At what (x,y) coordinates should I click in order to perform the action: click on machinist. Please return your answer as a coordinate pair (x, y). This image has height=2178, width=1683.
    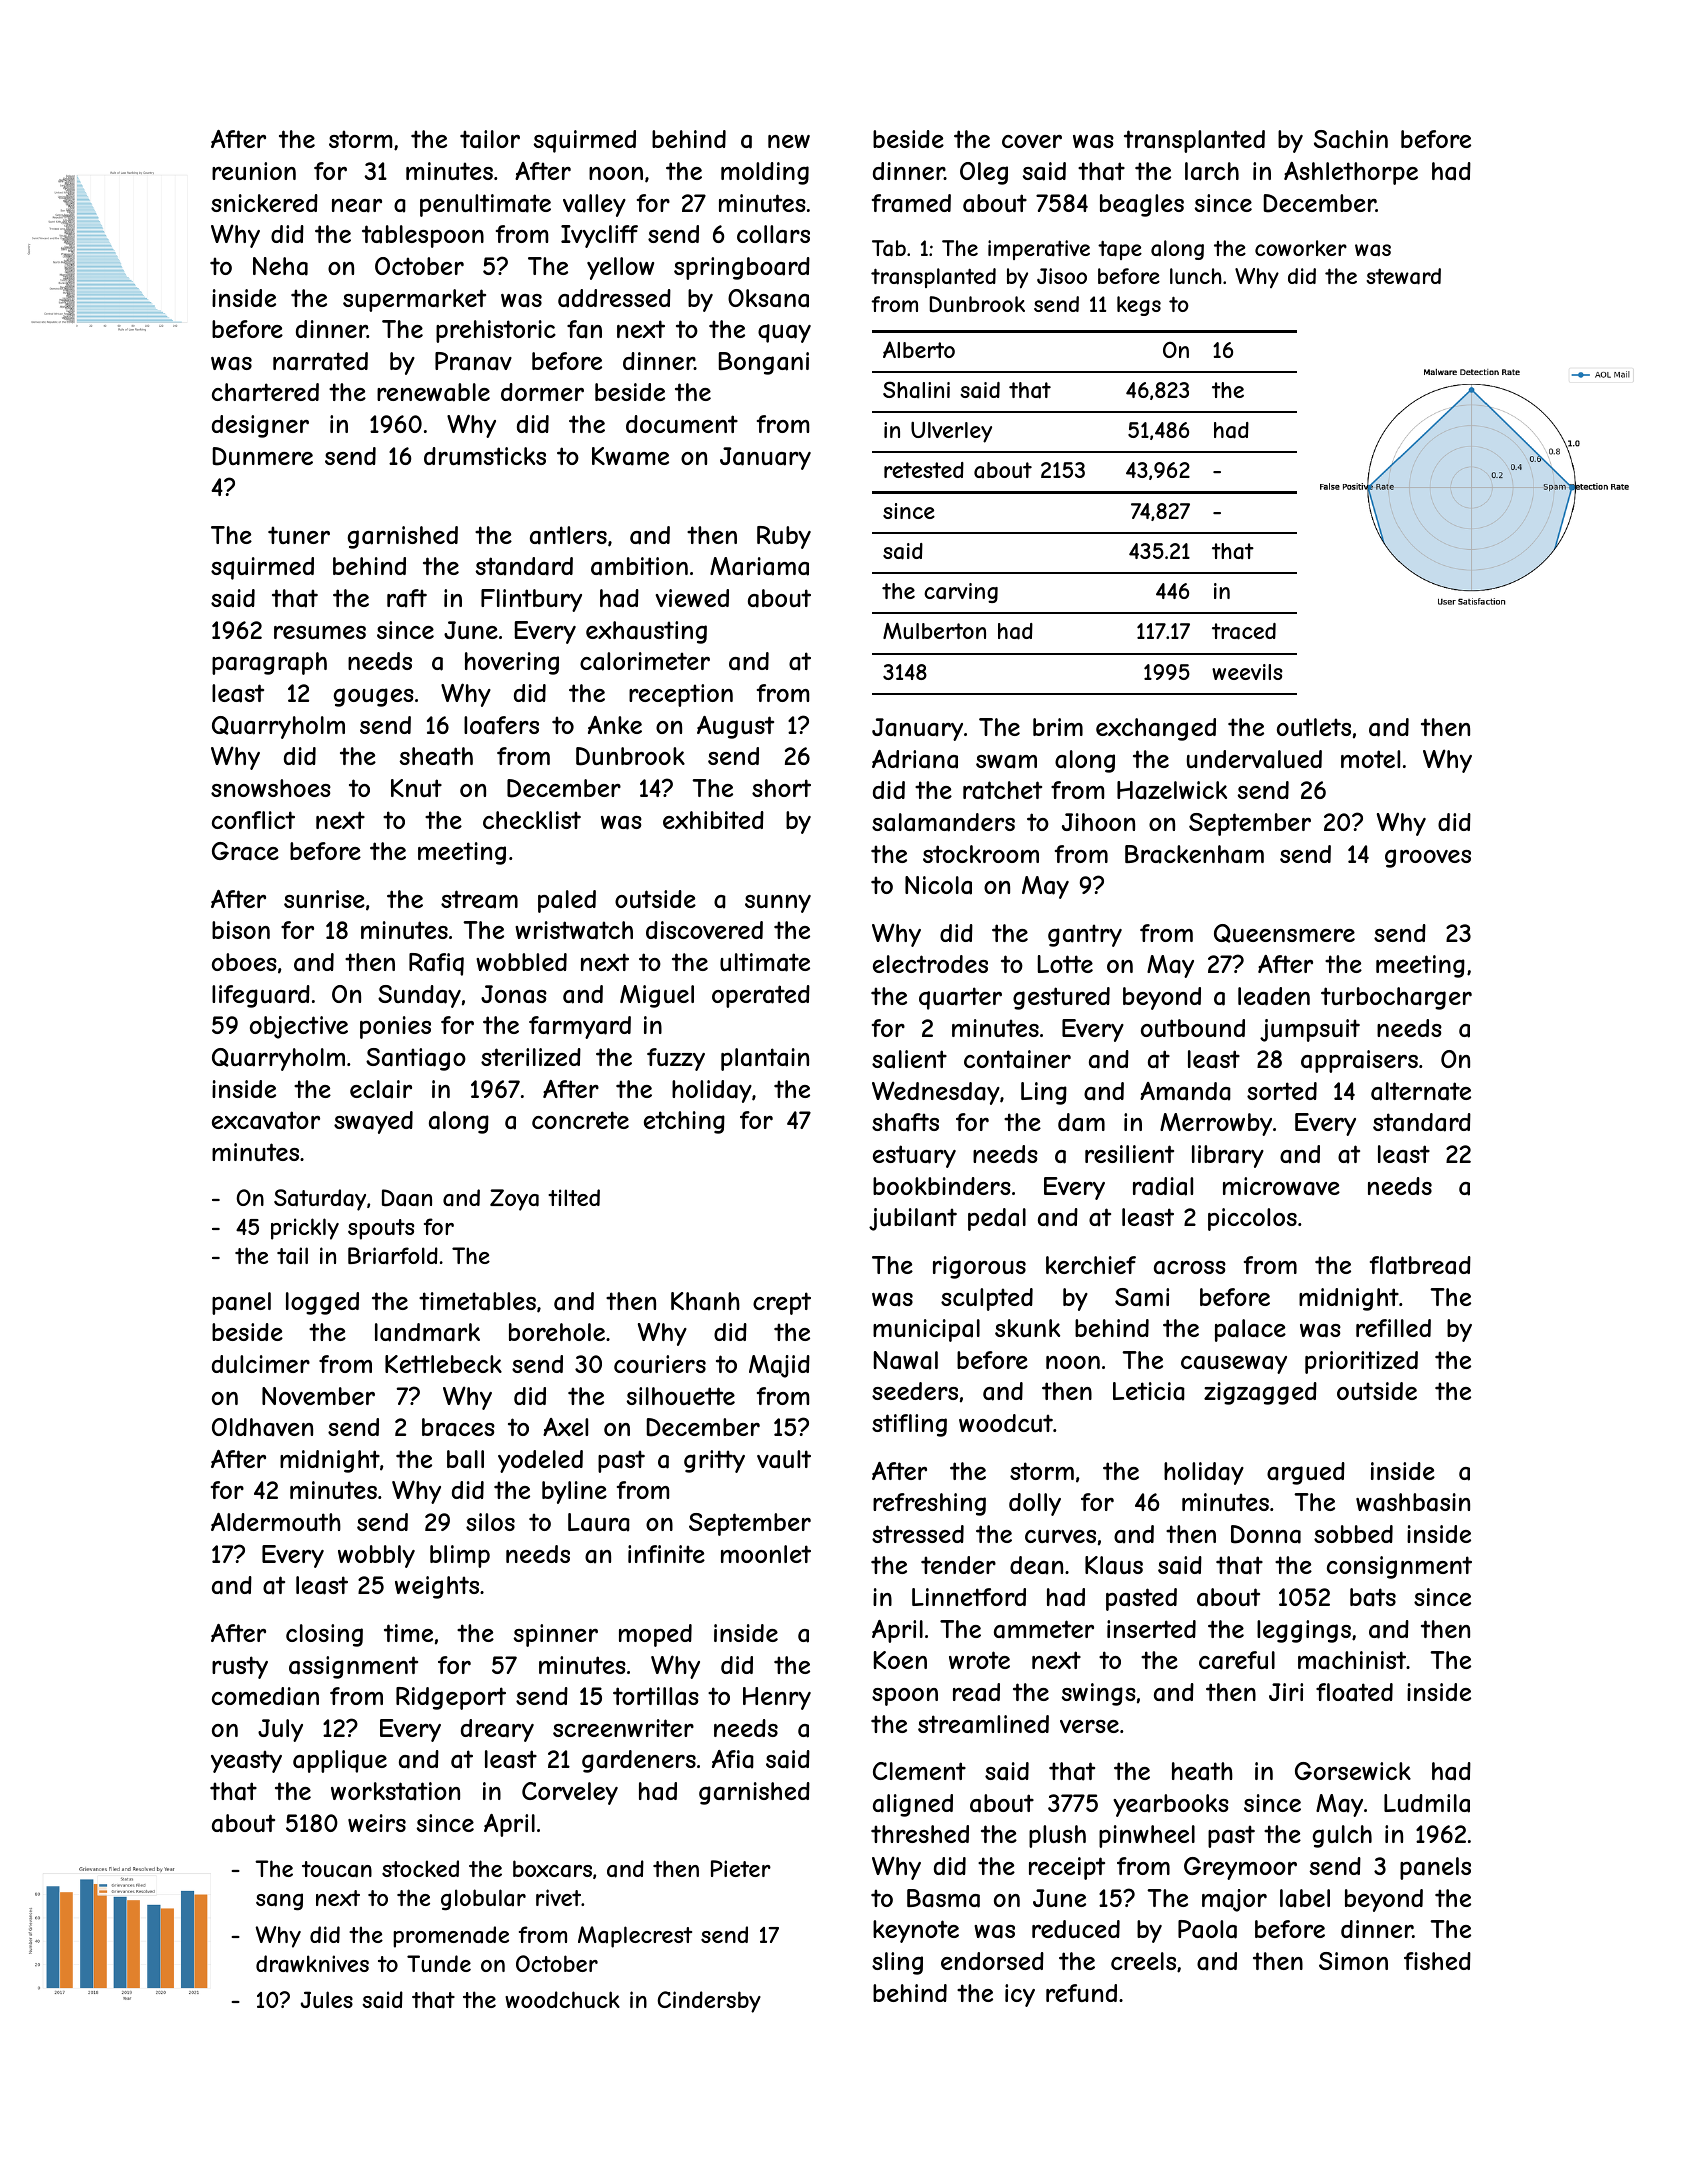
    Looking at the image, I should click on (1352, 1660).
